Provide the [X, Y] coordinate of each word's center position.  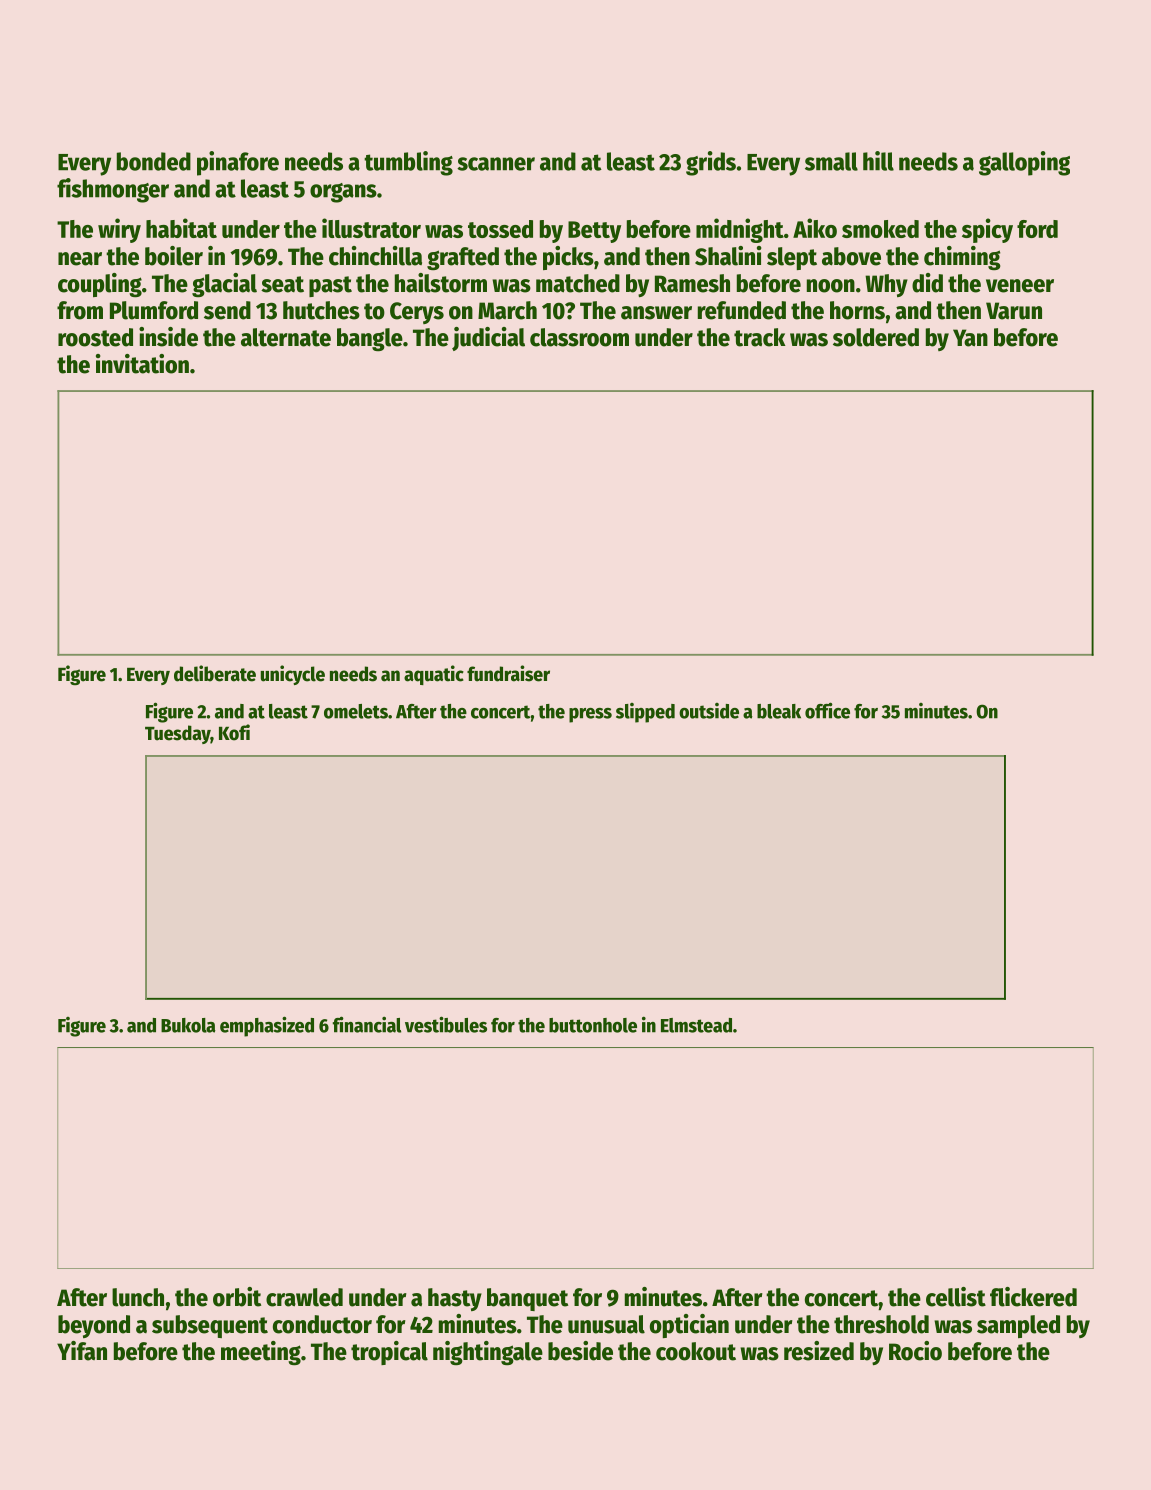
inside [168, 337]
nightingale [488, 1353]
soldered [876, 337]
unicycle [293, 675]
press [590, 715]
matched [578, 283]
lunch [138, 1297]
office [827, 710]
